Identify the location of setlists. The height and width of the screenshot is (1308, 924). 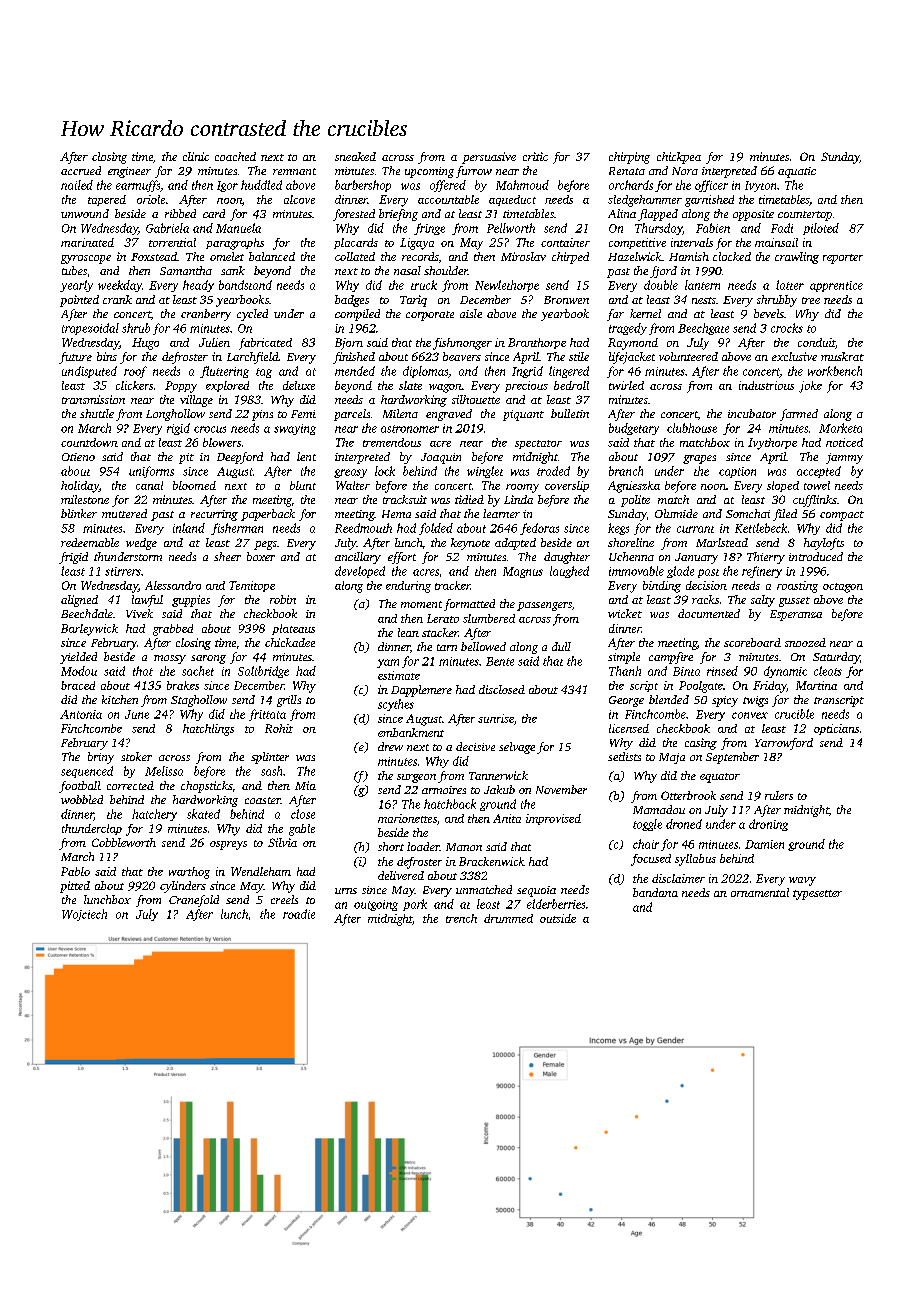
(624, 756).
